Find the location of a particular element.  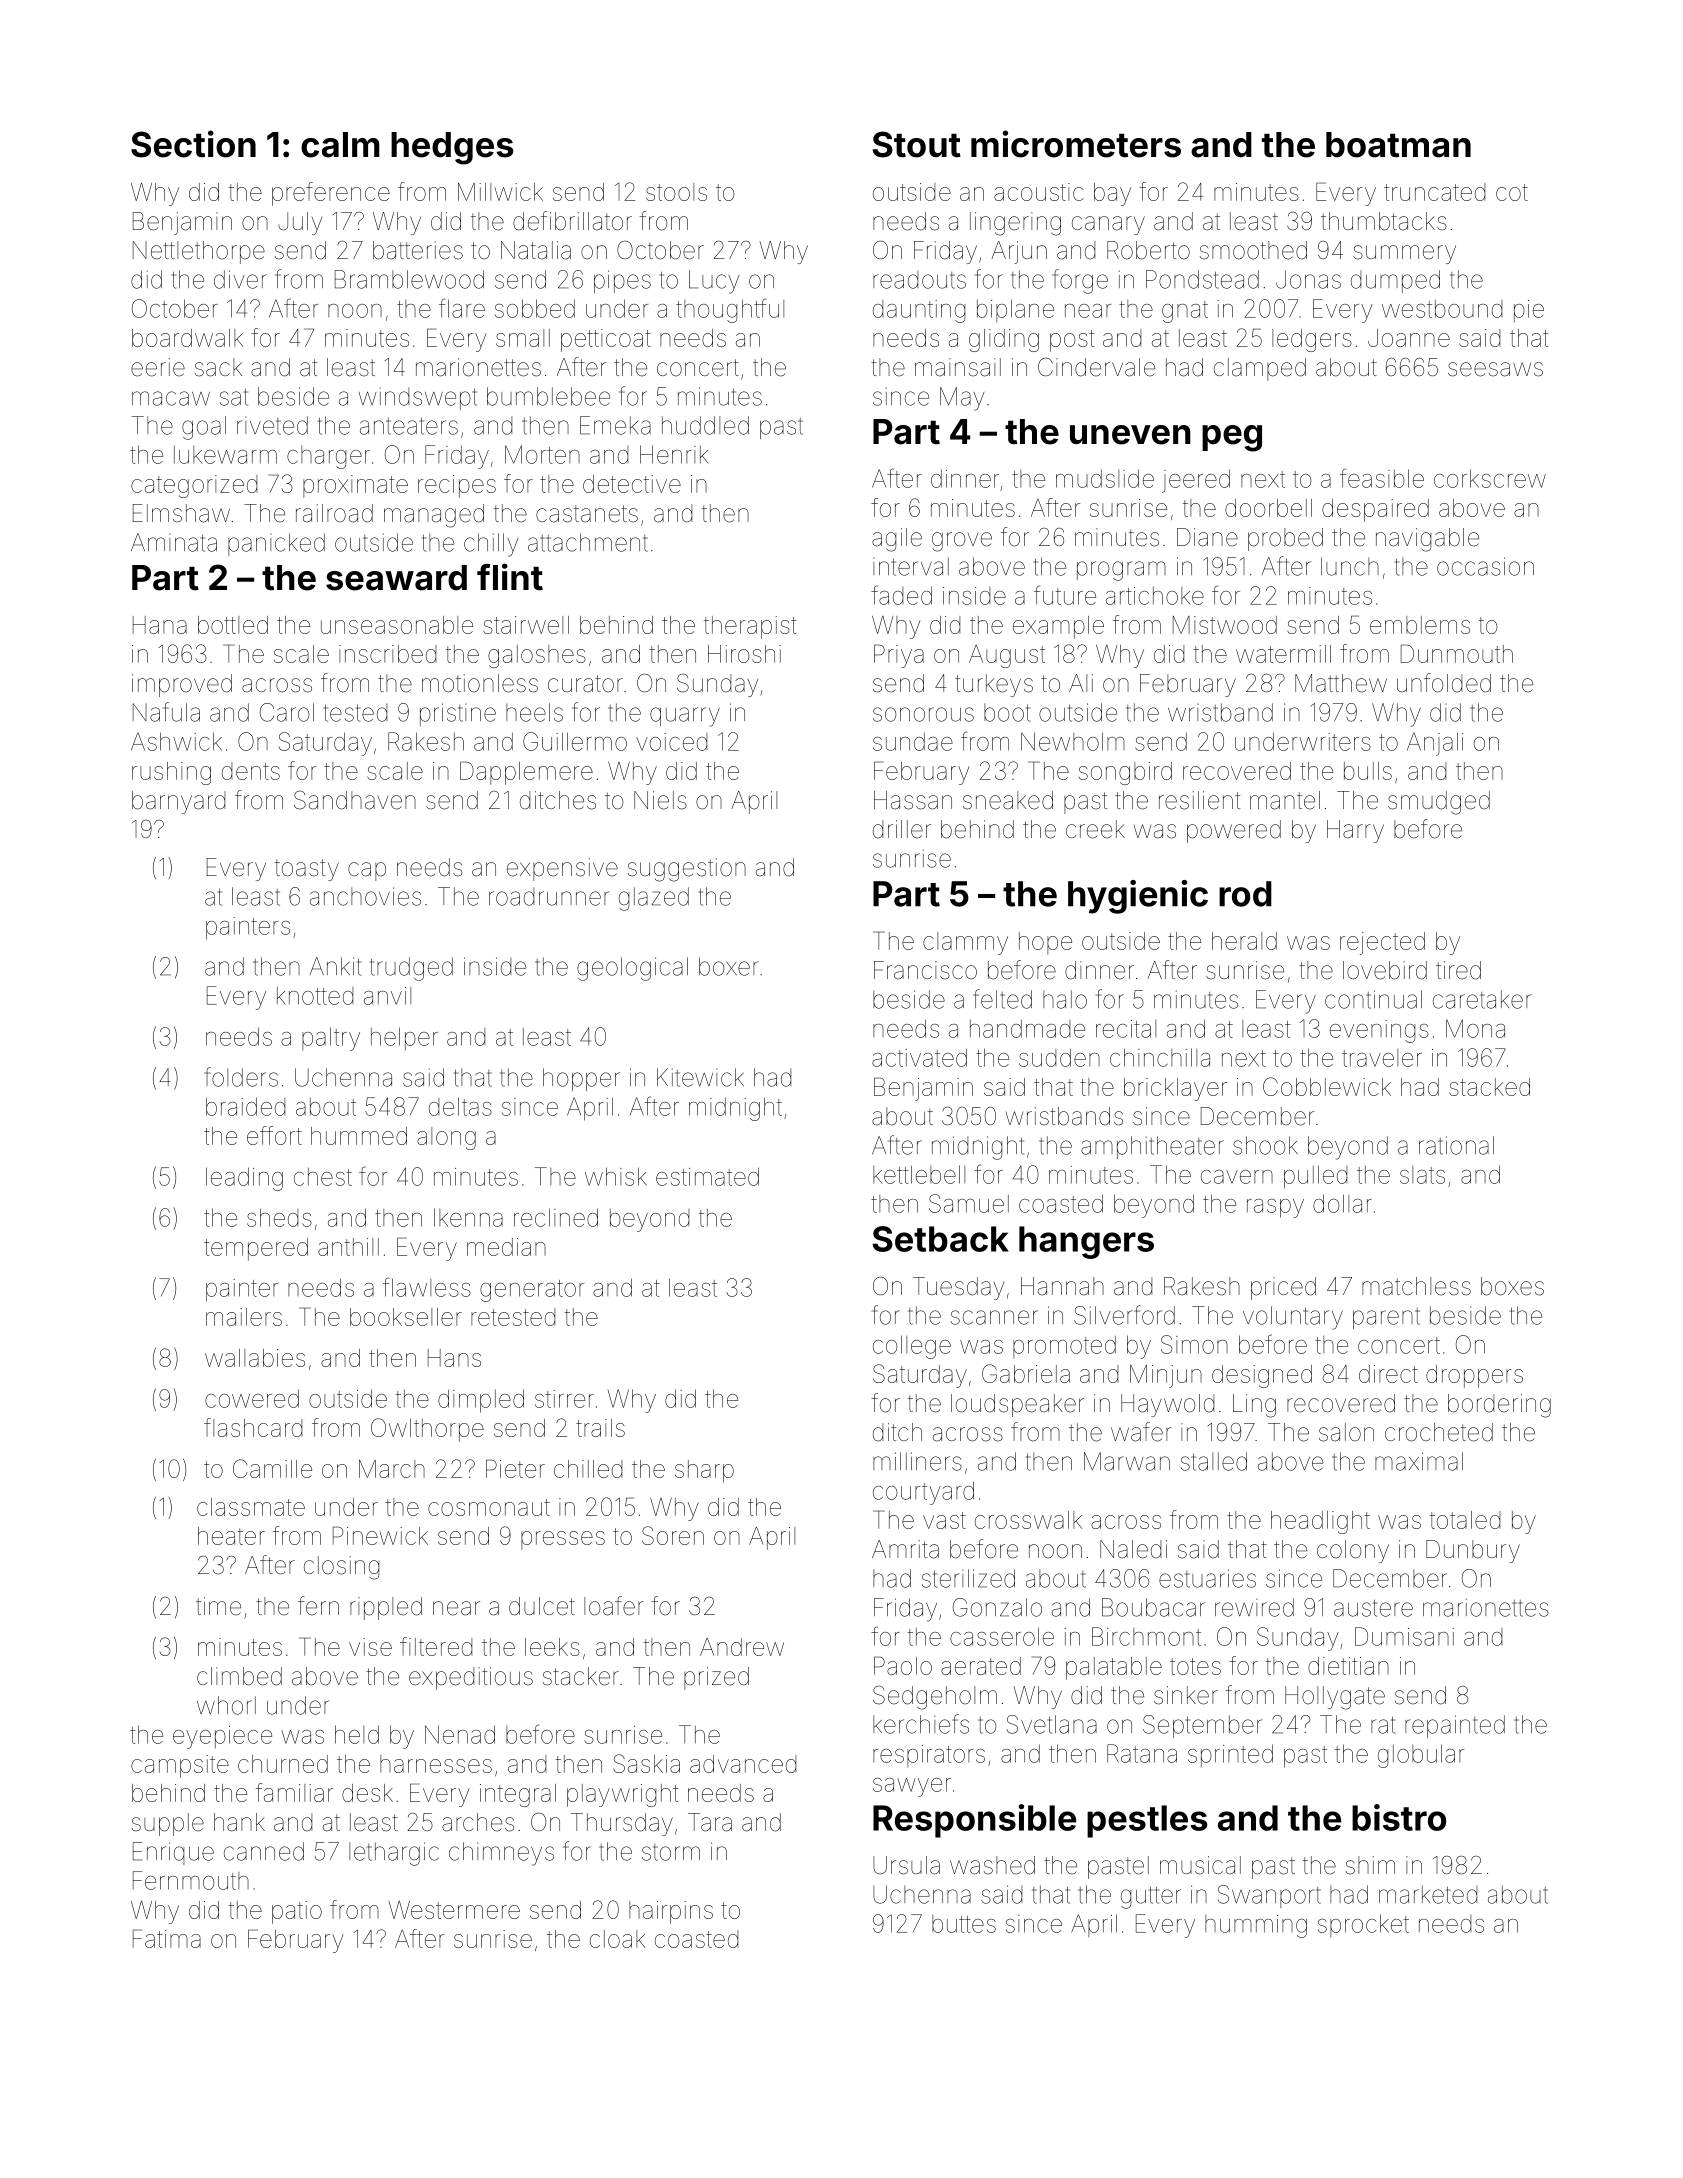

Stout is located at coordinates (917, 144).
